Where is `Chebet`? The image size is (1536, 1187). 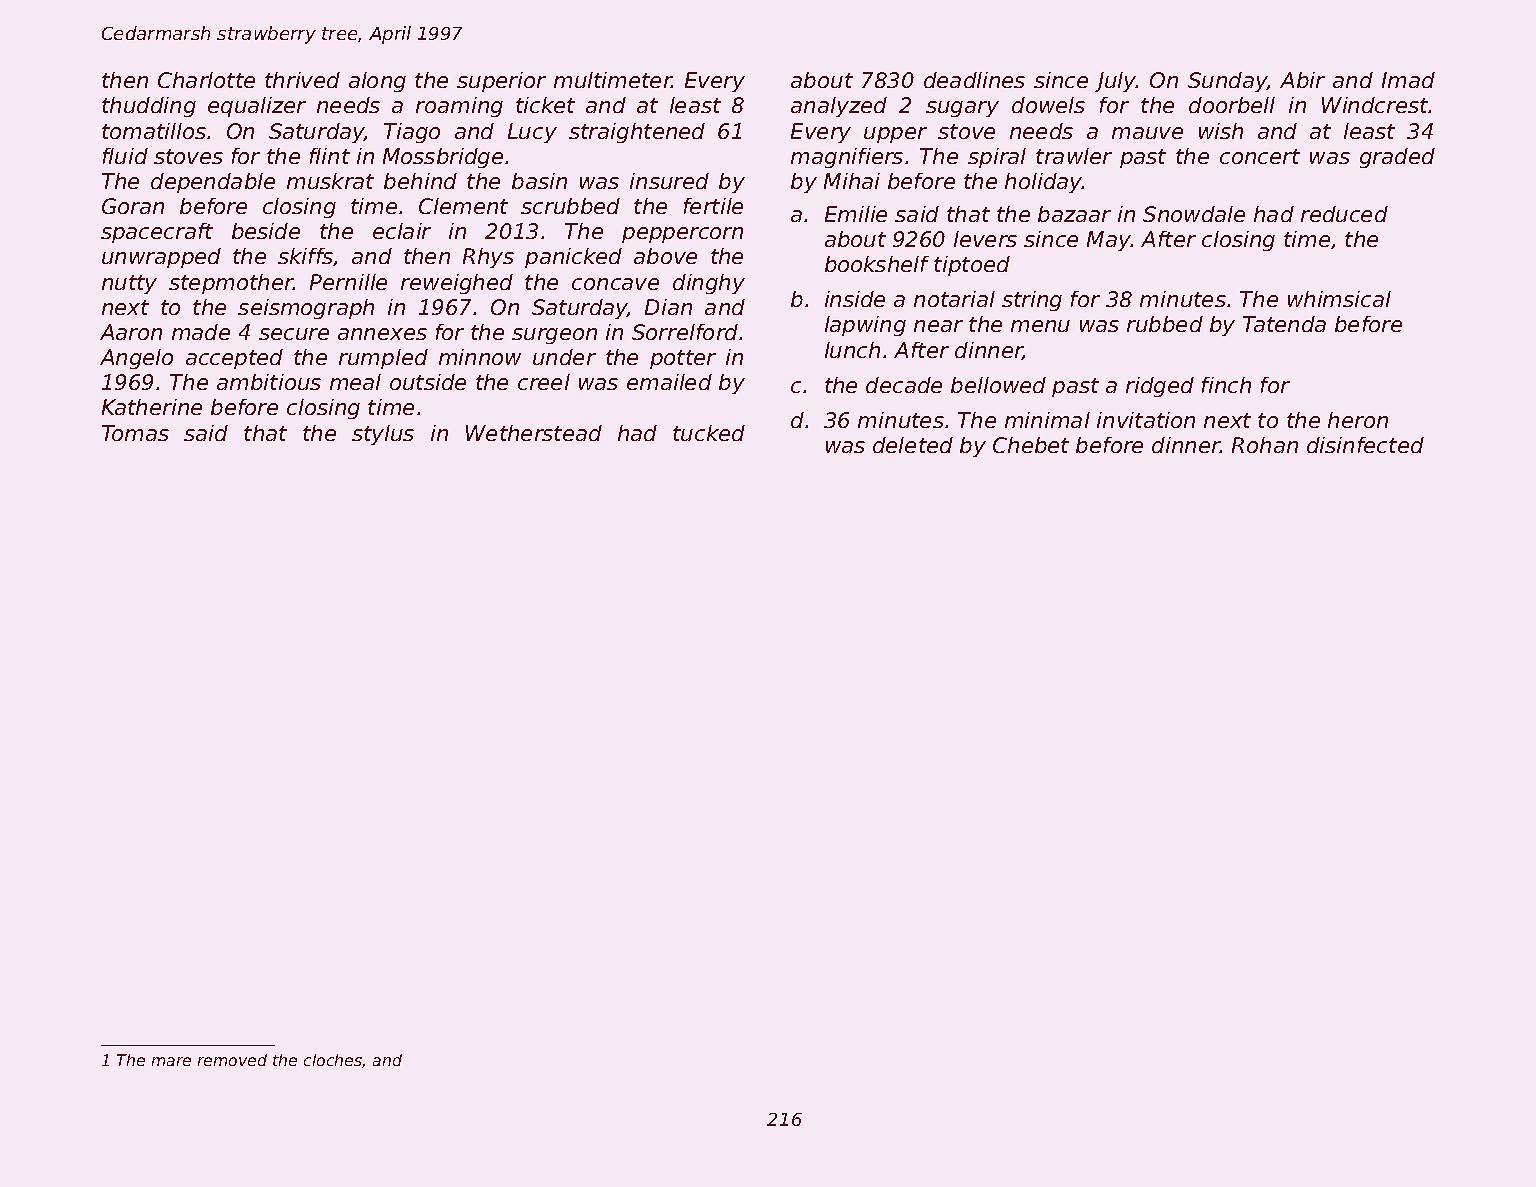 Chebet is located at coordinates (1031, 445).
